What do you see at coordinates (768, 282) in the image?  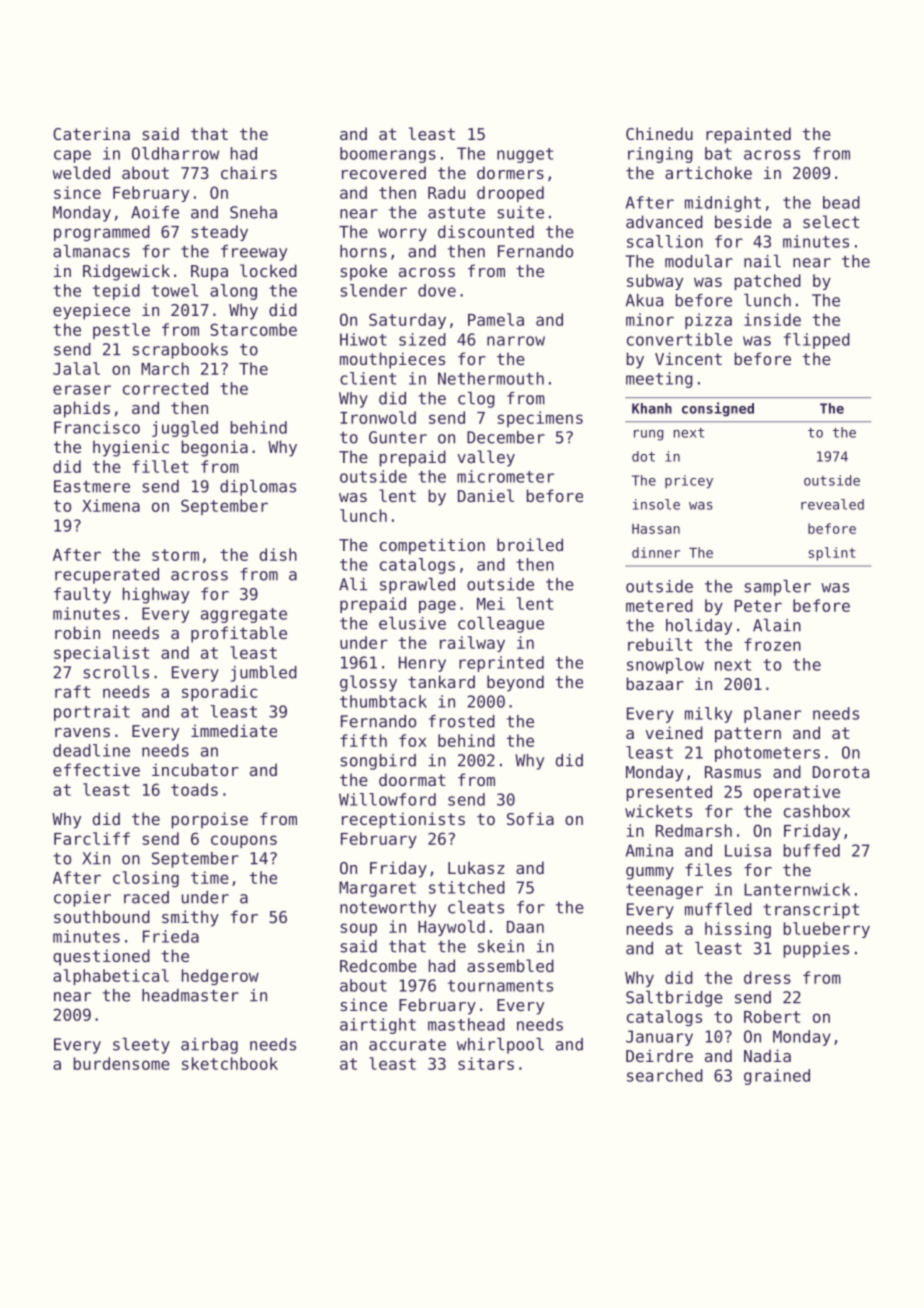 I see `patched` at bounding box center [768, 282].
